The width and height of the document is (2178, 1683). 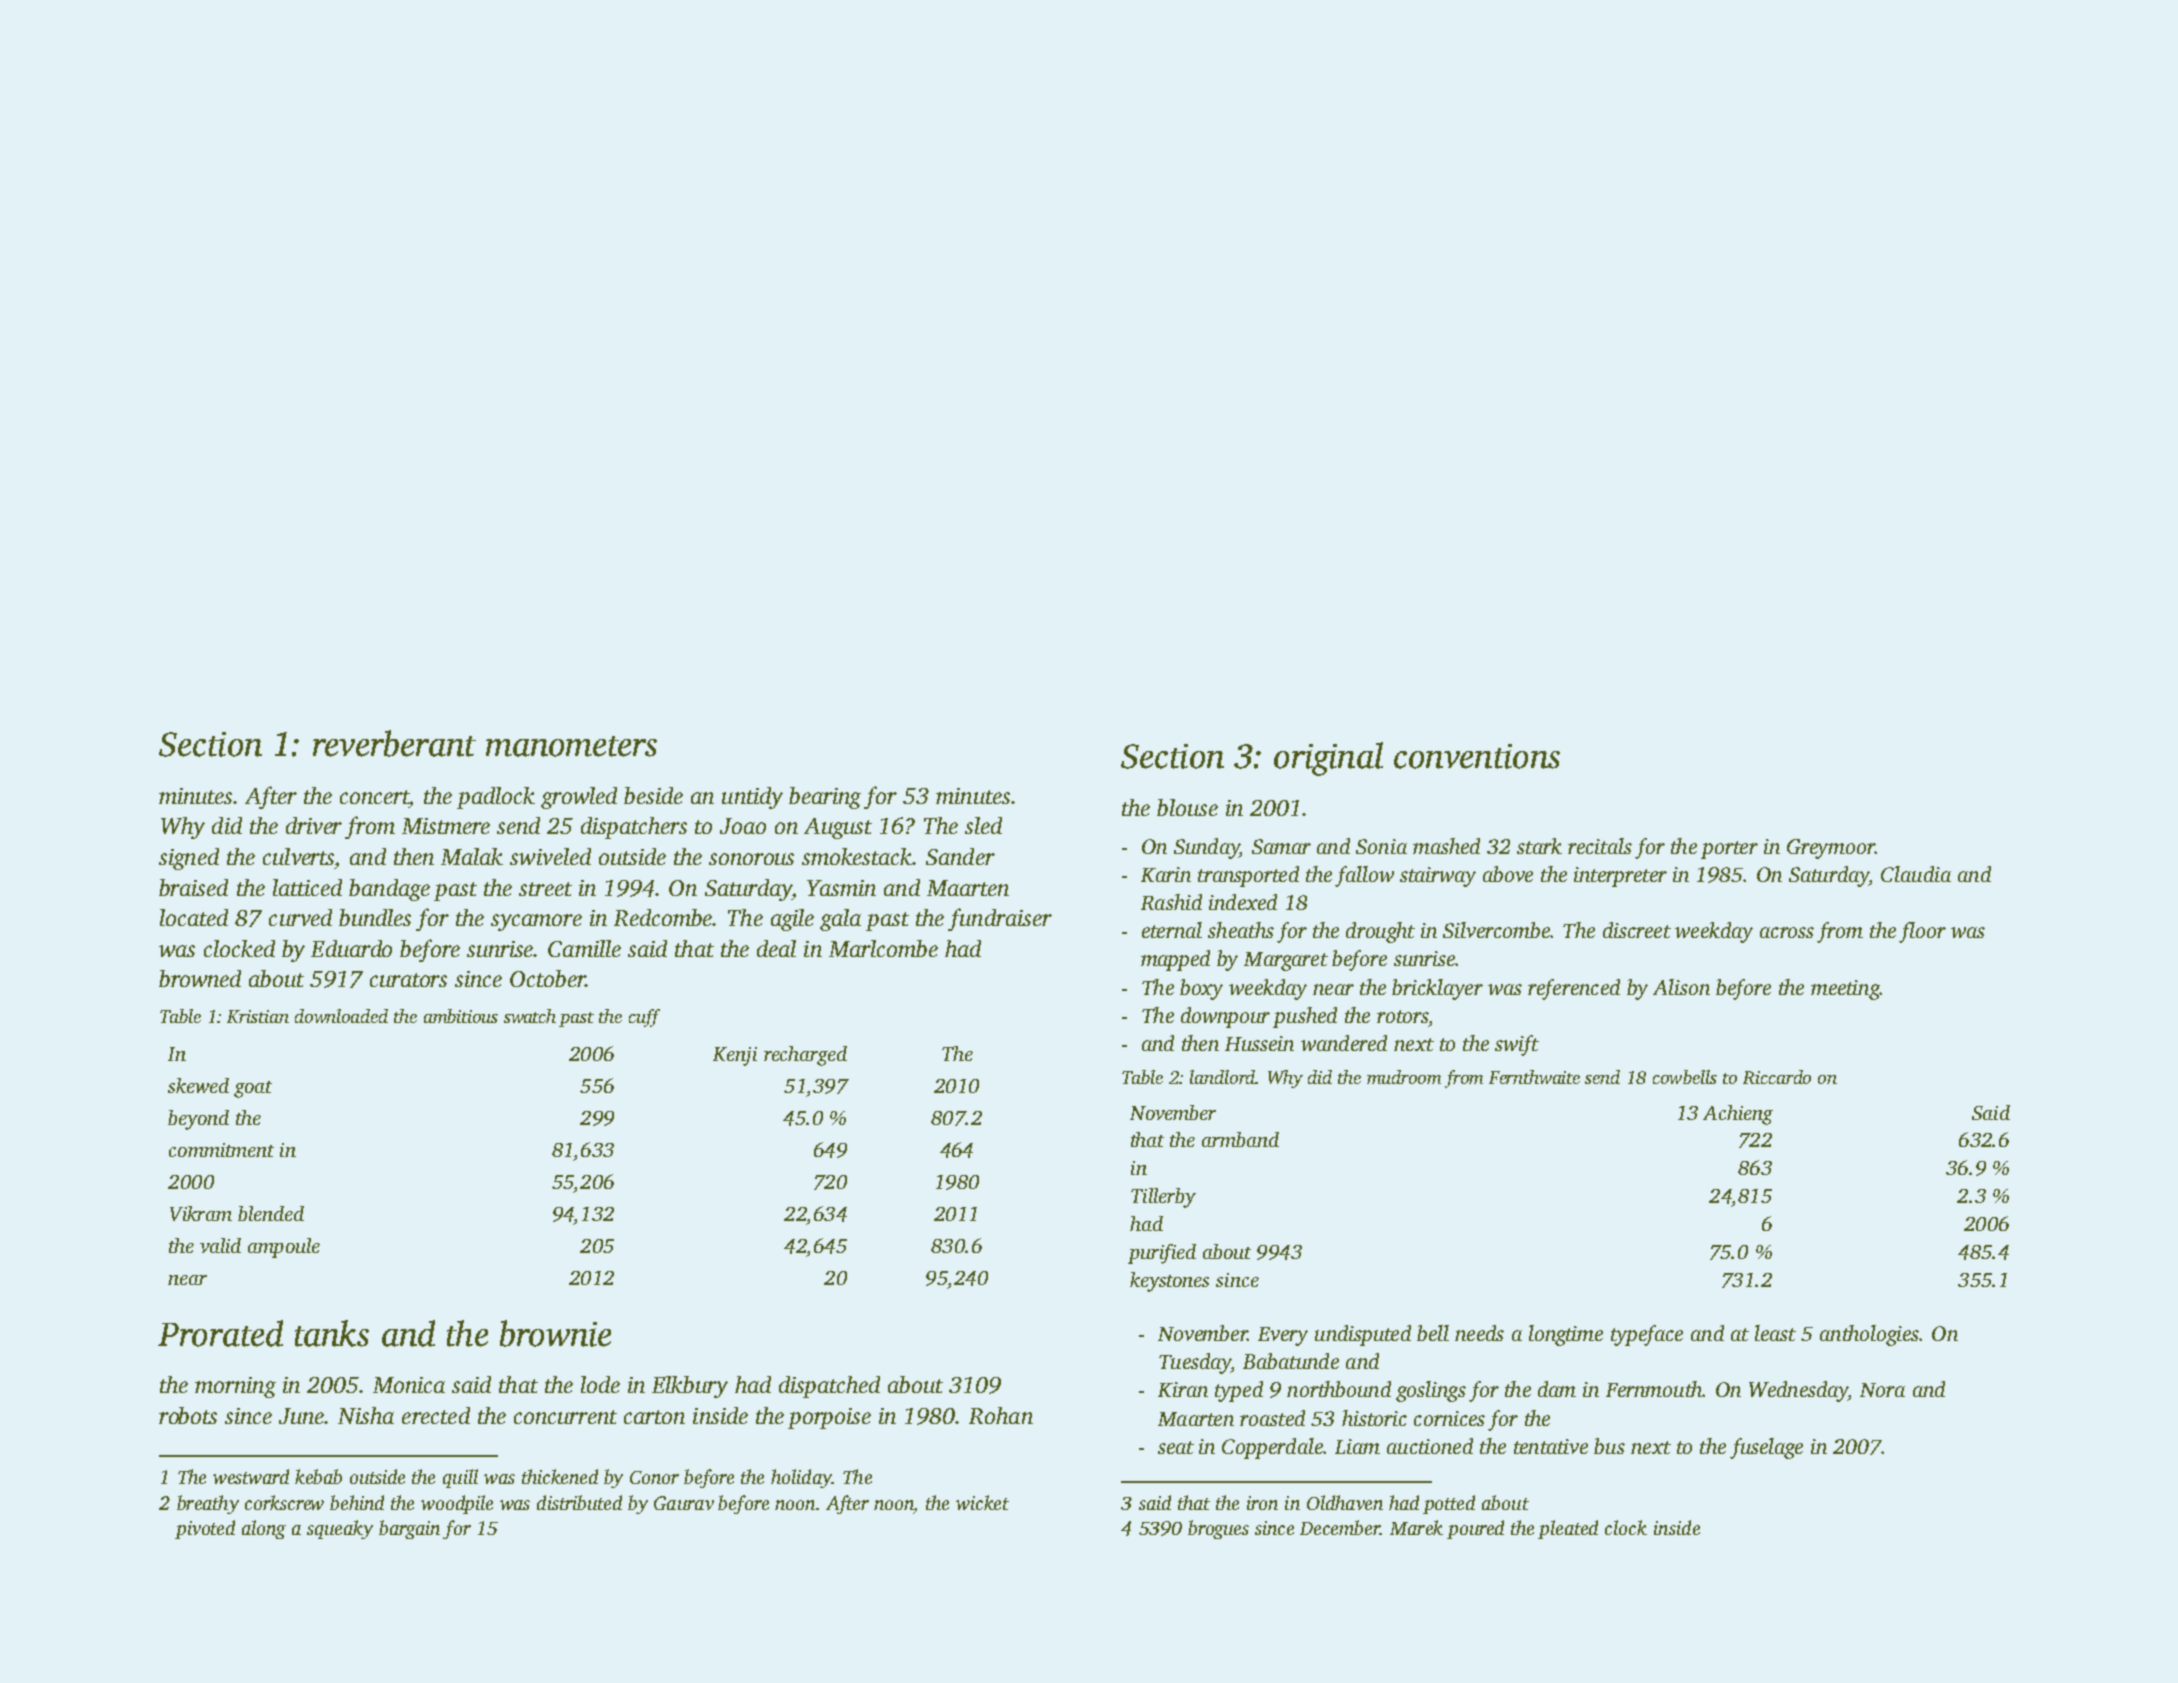 I want to click on Tuesday, so click(x=1195, y=1363).
